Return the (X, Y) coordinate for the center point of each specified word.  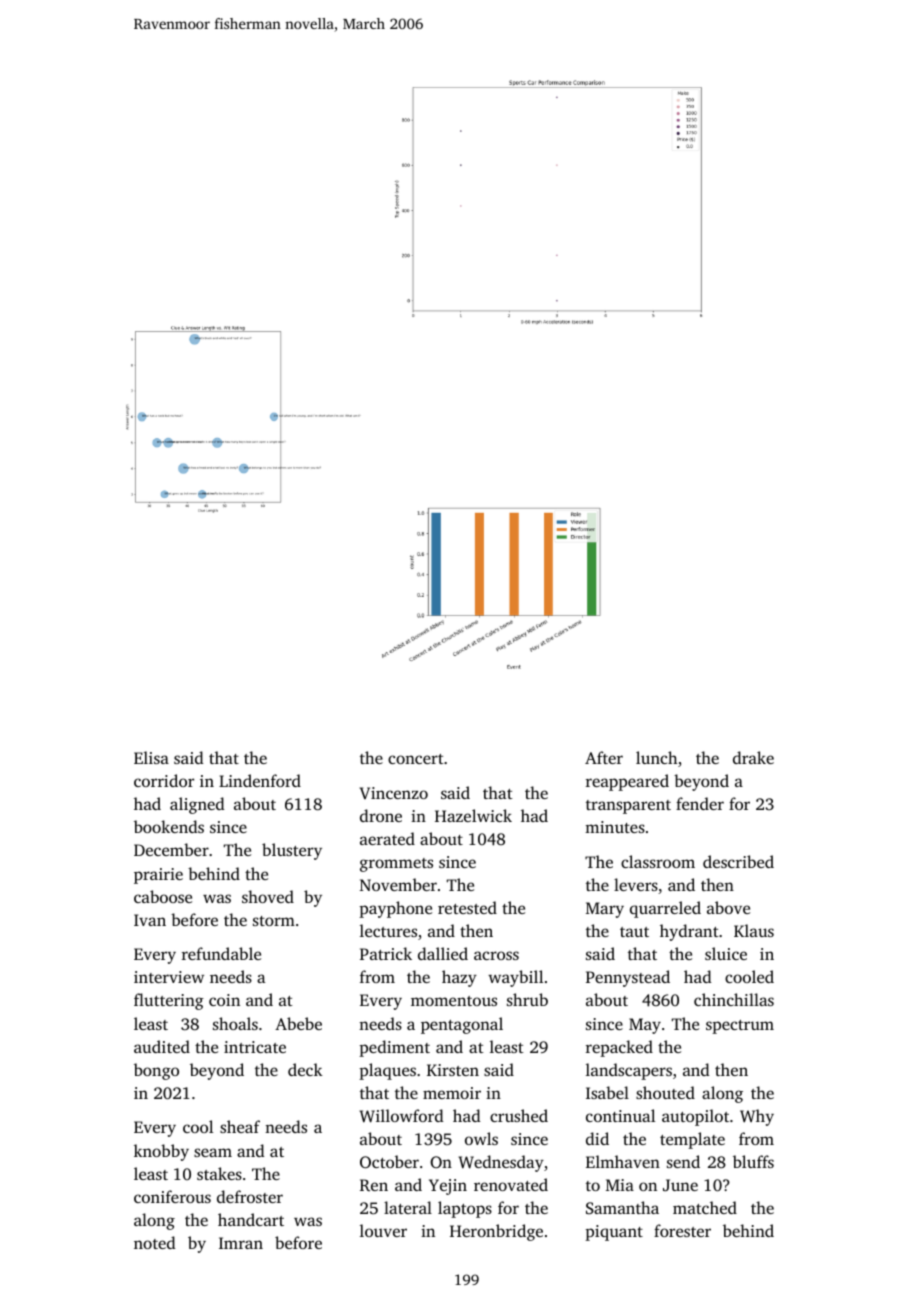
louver (383, 1230)
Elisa (151, 757)
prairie (158, 876)
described (738, 861)
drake (753, 757)
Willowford (402, 1116)
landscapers (629, 1071)
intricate (255, 1047)
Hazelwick (473, 815)
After (604, 757)
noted (155, 1242)
